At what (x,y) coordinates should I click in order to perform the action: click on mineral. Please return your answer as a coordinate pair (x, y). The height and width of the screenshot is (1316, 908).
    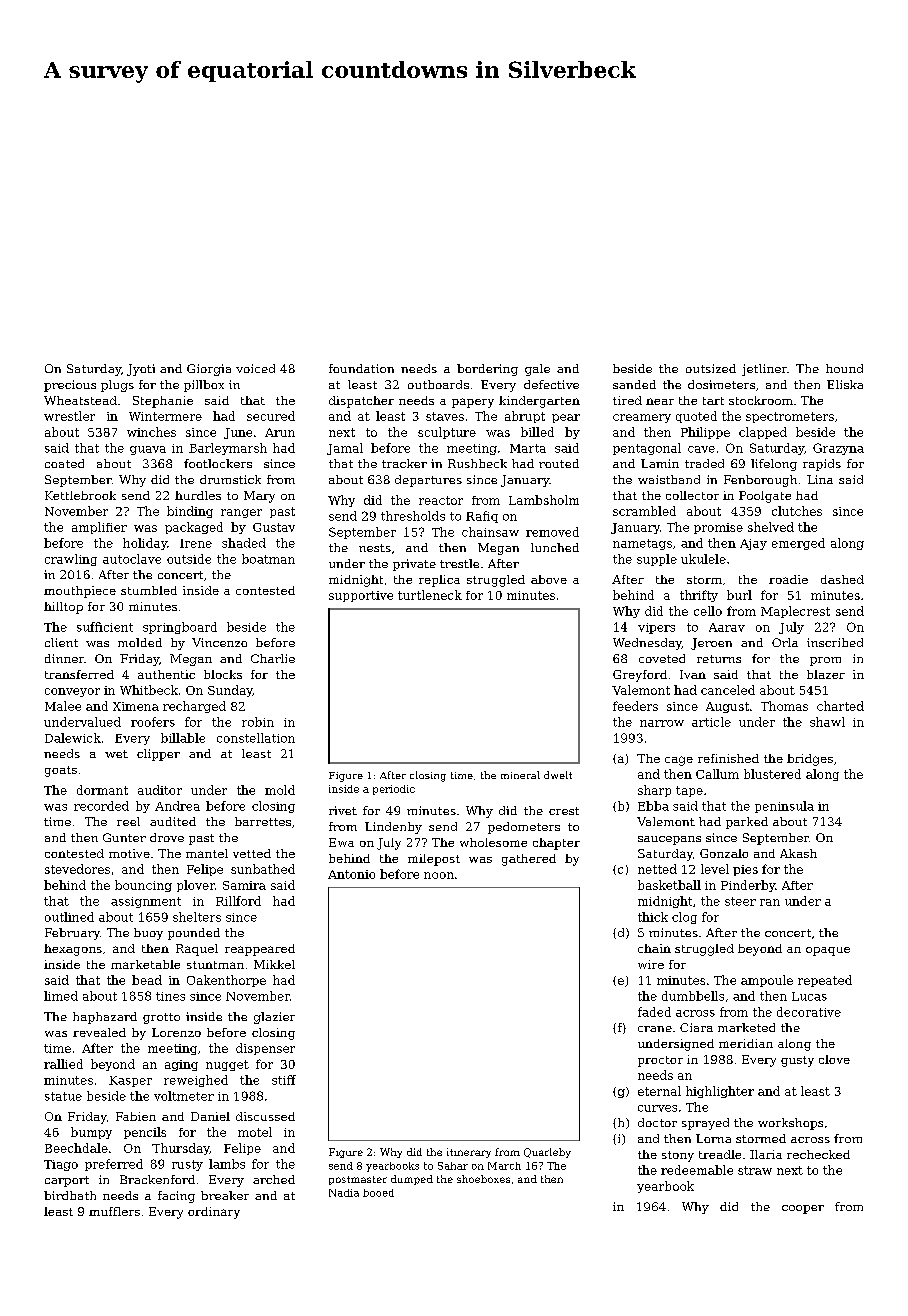
    Looking at the image, I should click on (520, 775).
